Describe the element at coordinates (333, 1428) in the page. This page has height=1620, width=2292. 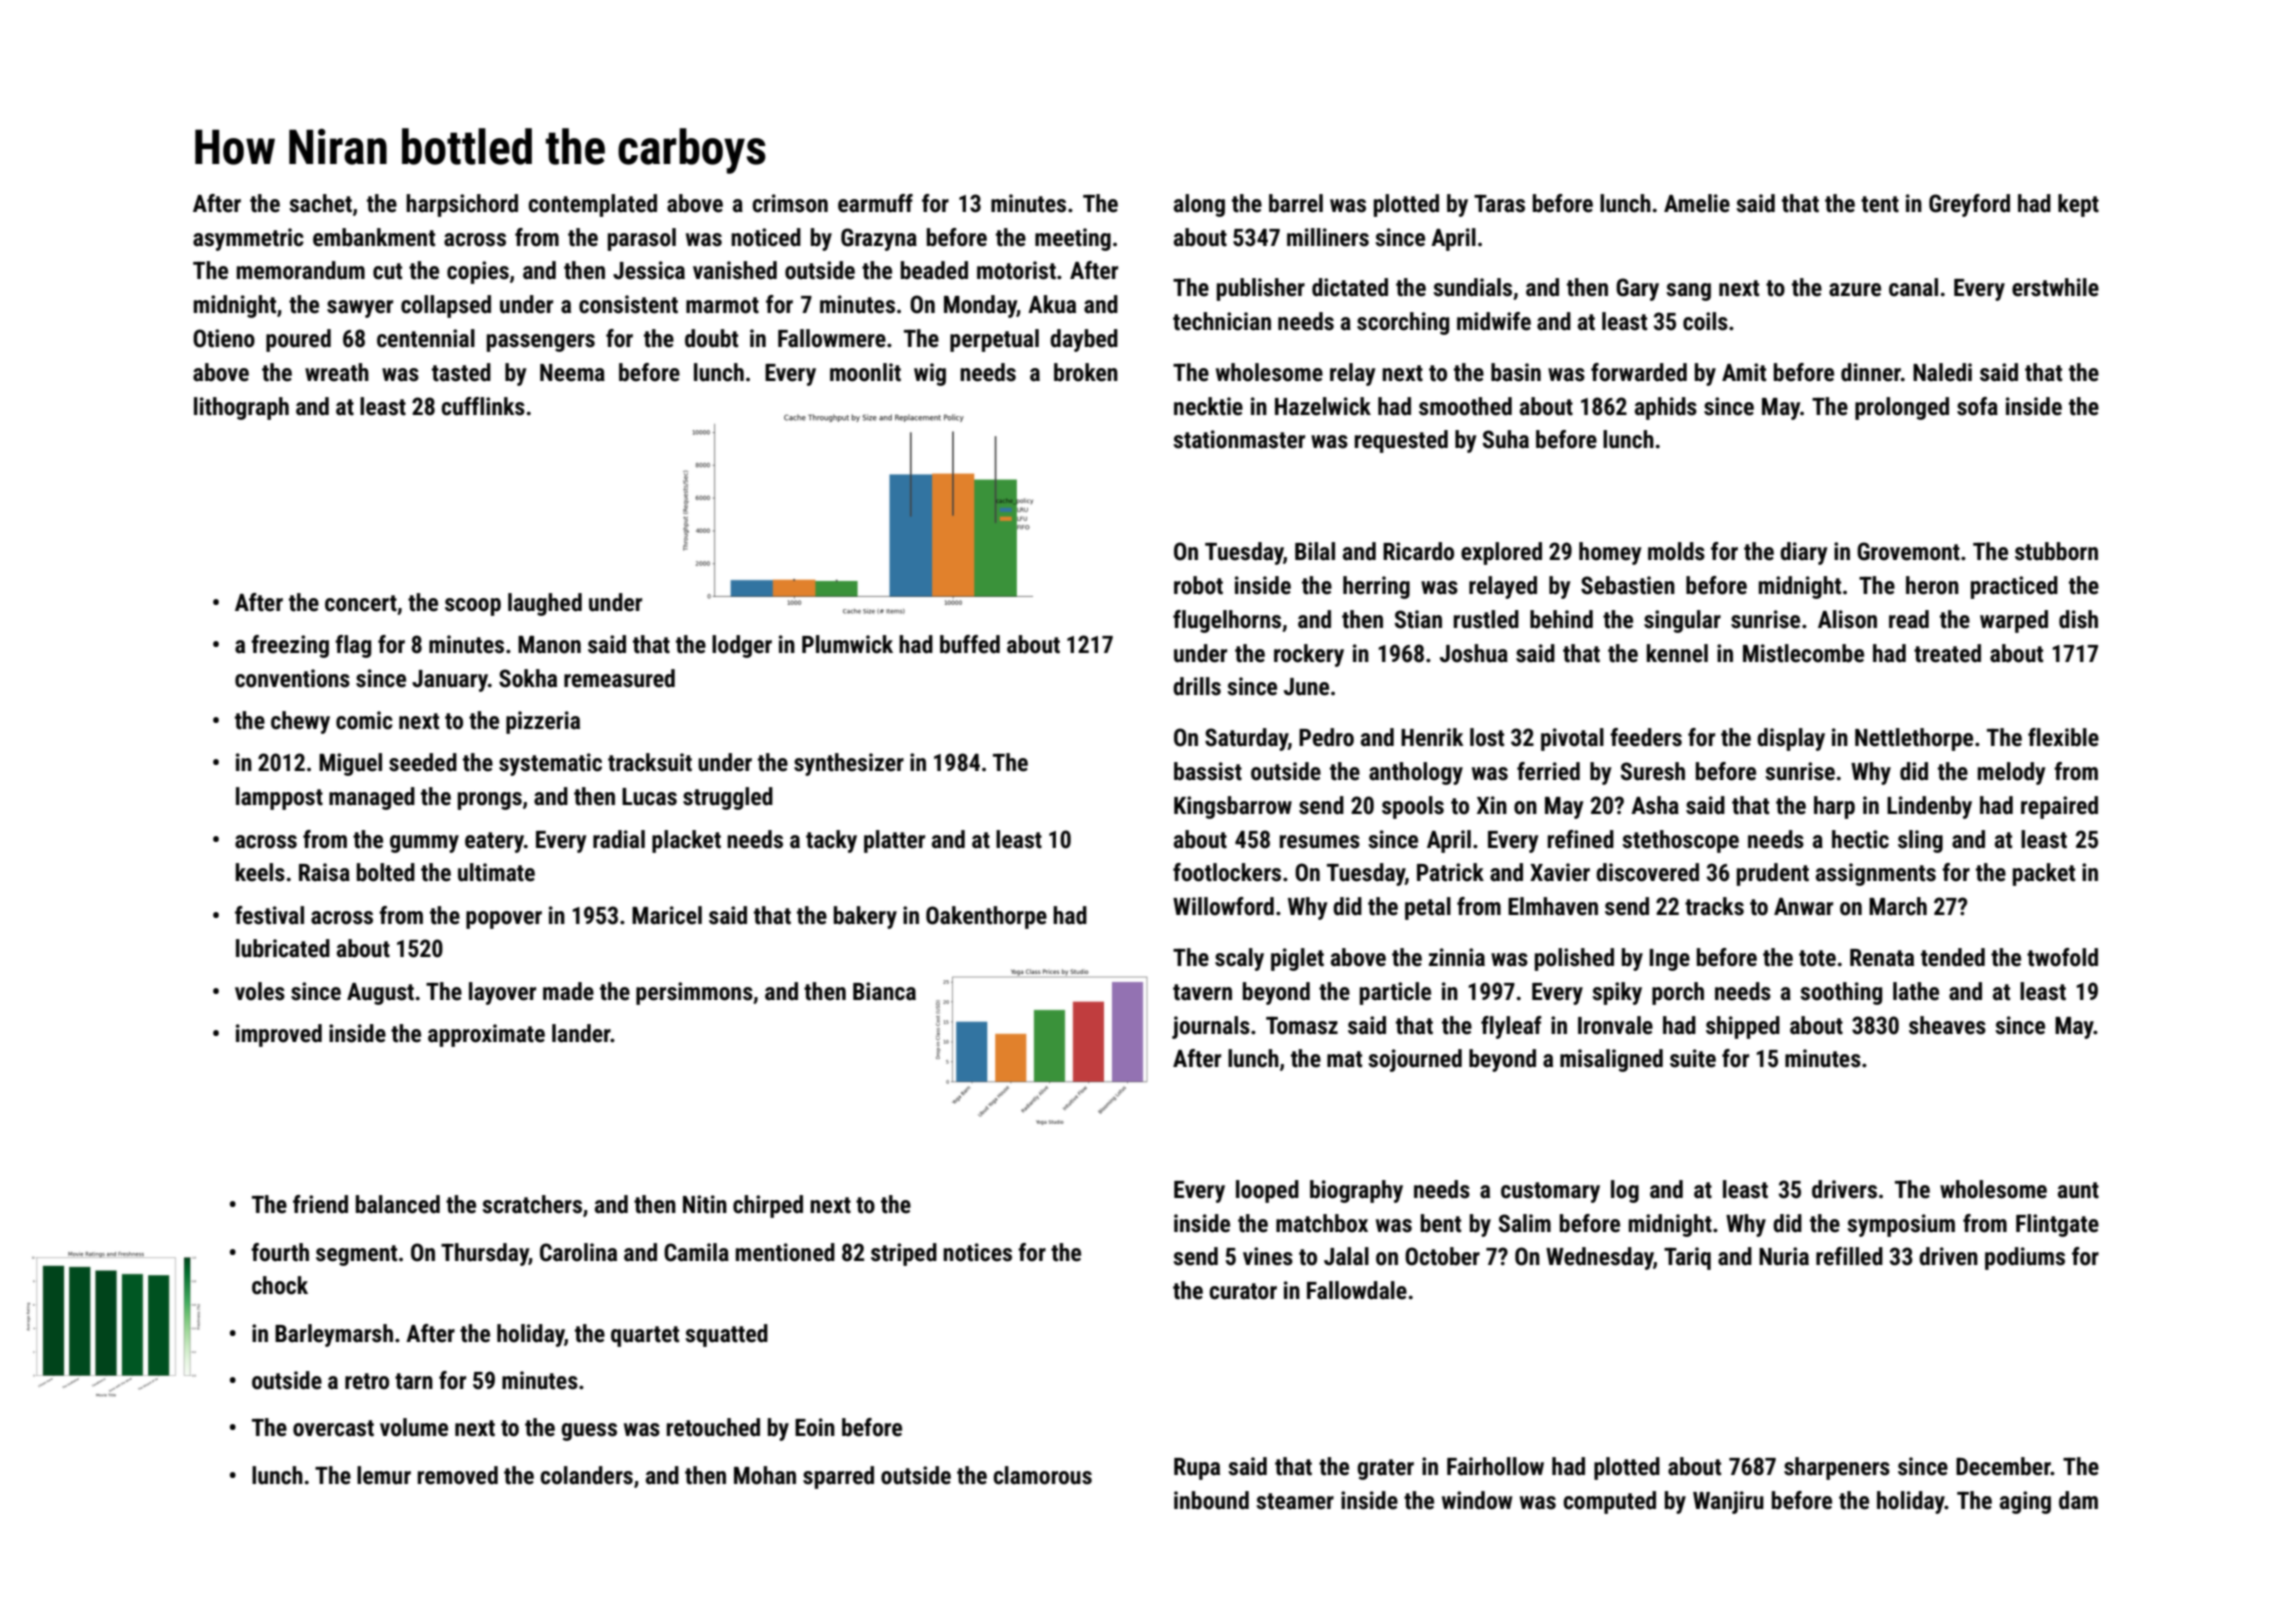
I see `overcast` at that location.
